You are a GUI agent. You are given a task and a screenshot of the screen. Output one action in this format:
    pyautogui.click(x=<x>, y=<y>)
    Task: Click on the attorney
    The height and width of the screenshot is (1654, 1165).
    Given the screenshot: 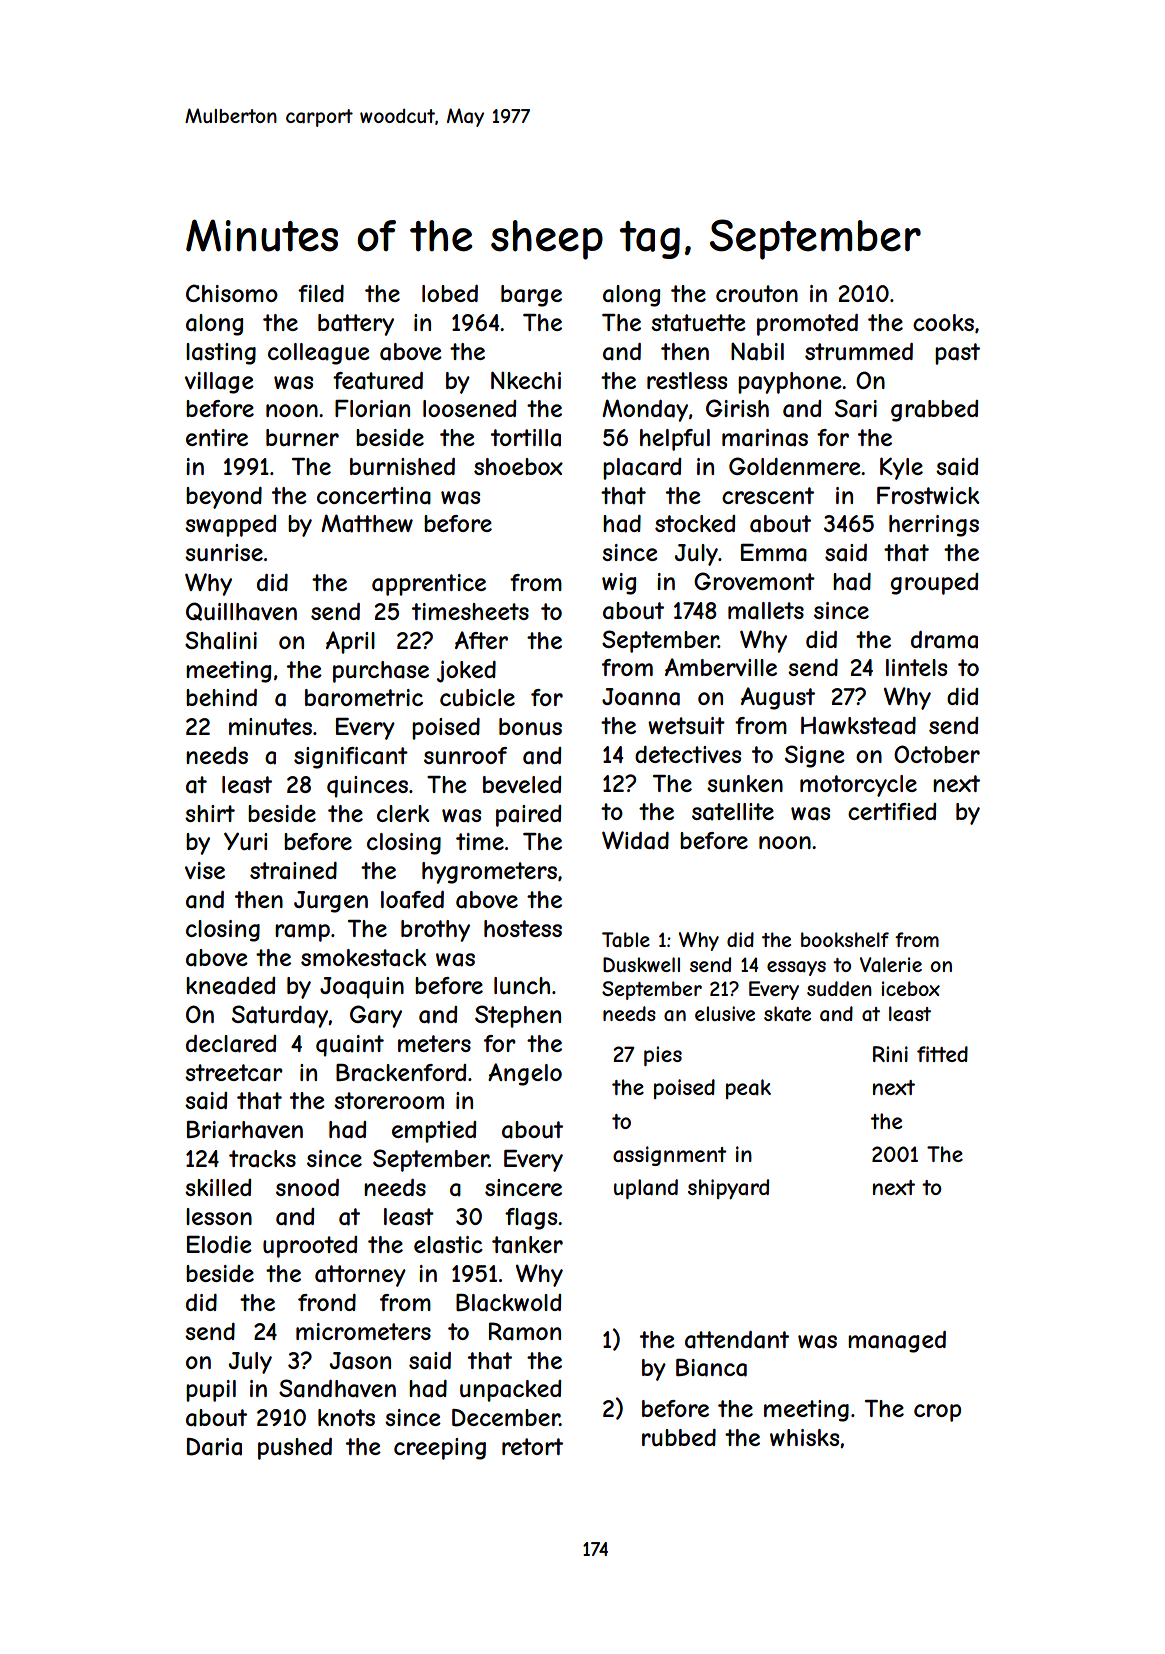 What is the action you would take?
    pyautogui.click(x=360, y=1276)
